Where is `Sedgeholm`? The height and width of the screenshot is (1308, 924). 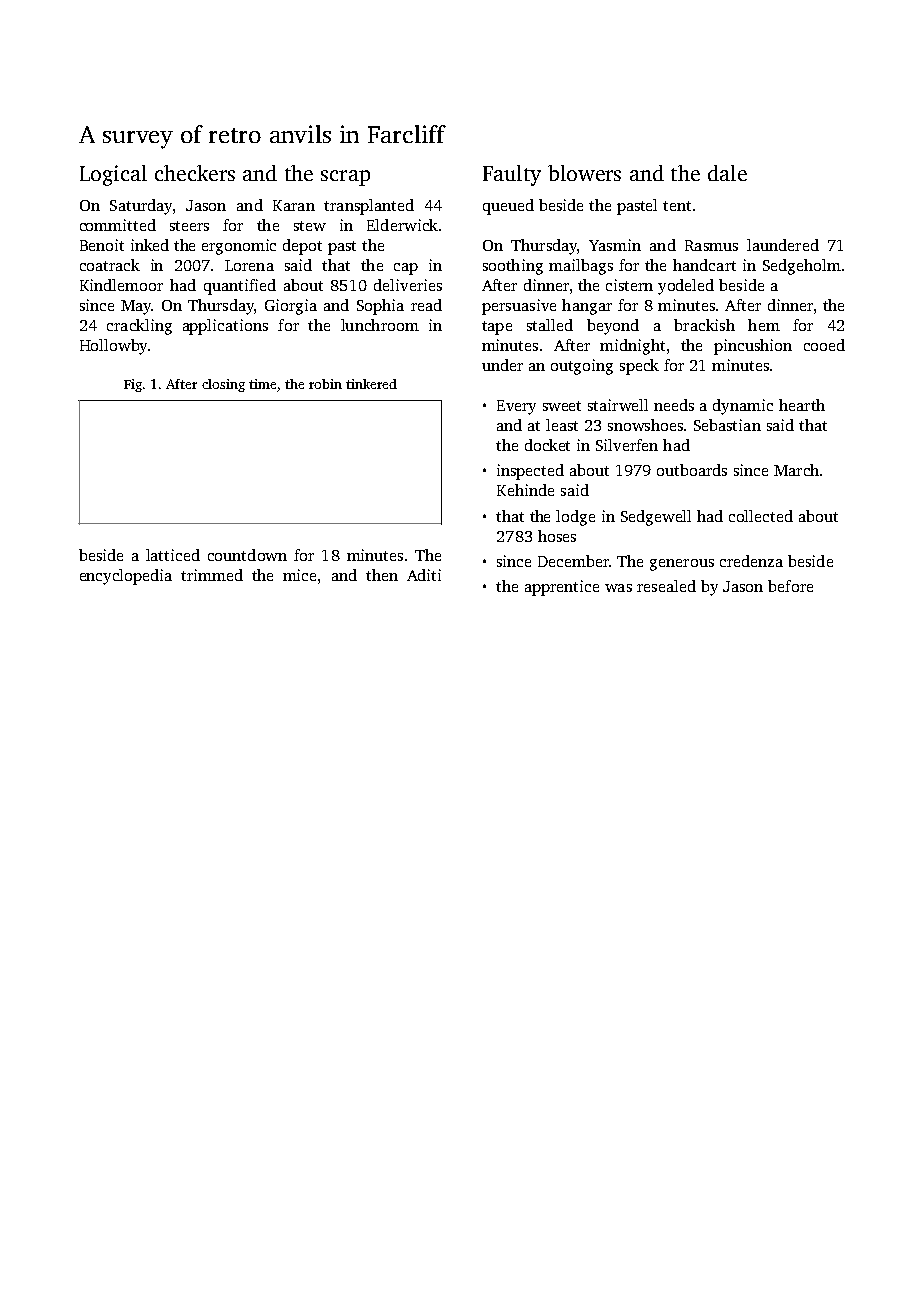 Sedgeholm is located at coordinates (802, 267).
